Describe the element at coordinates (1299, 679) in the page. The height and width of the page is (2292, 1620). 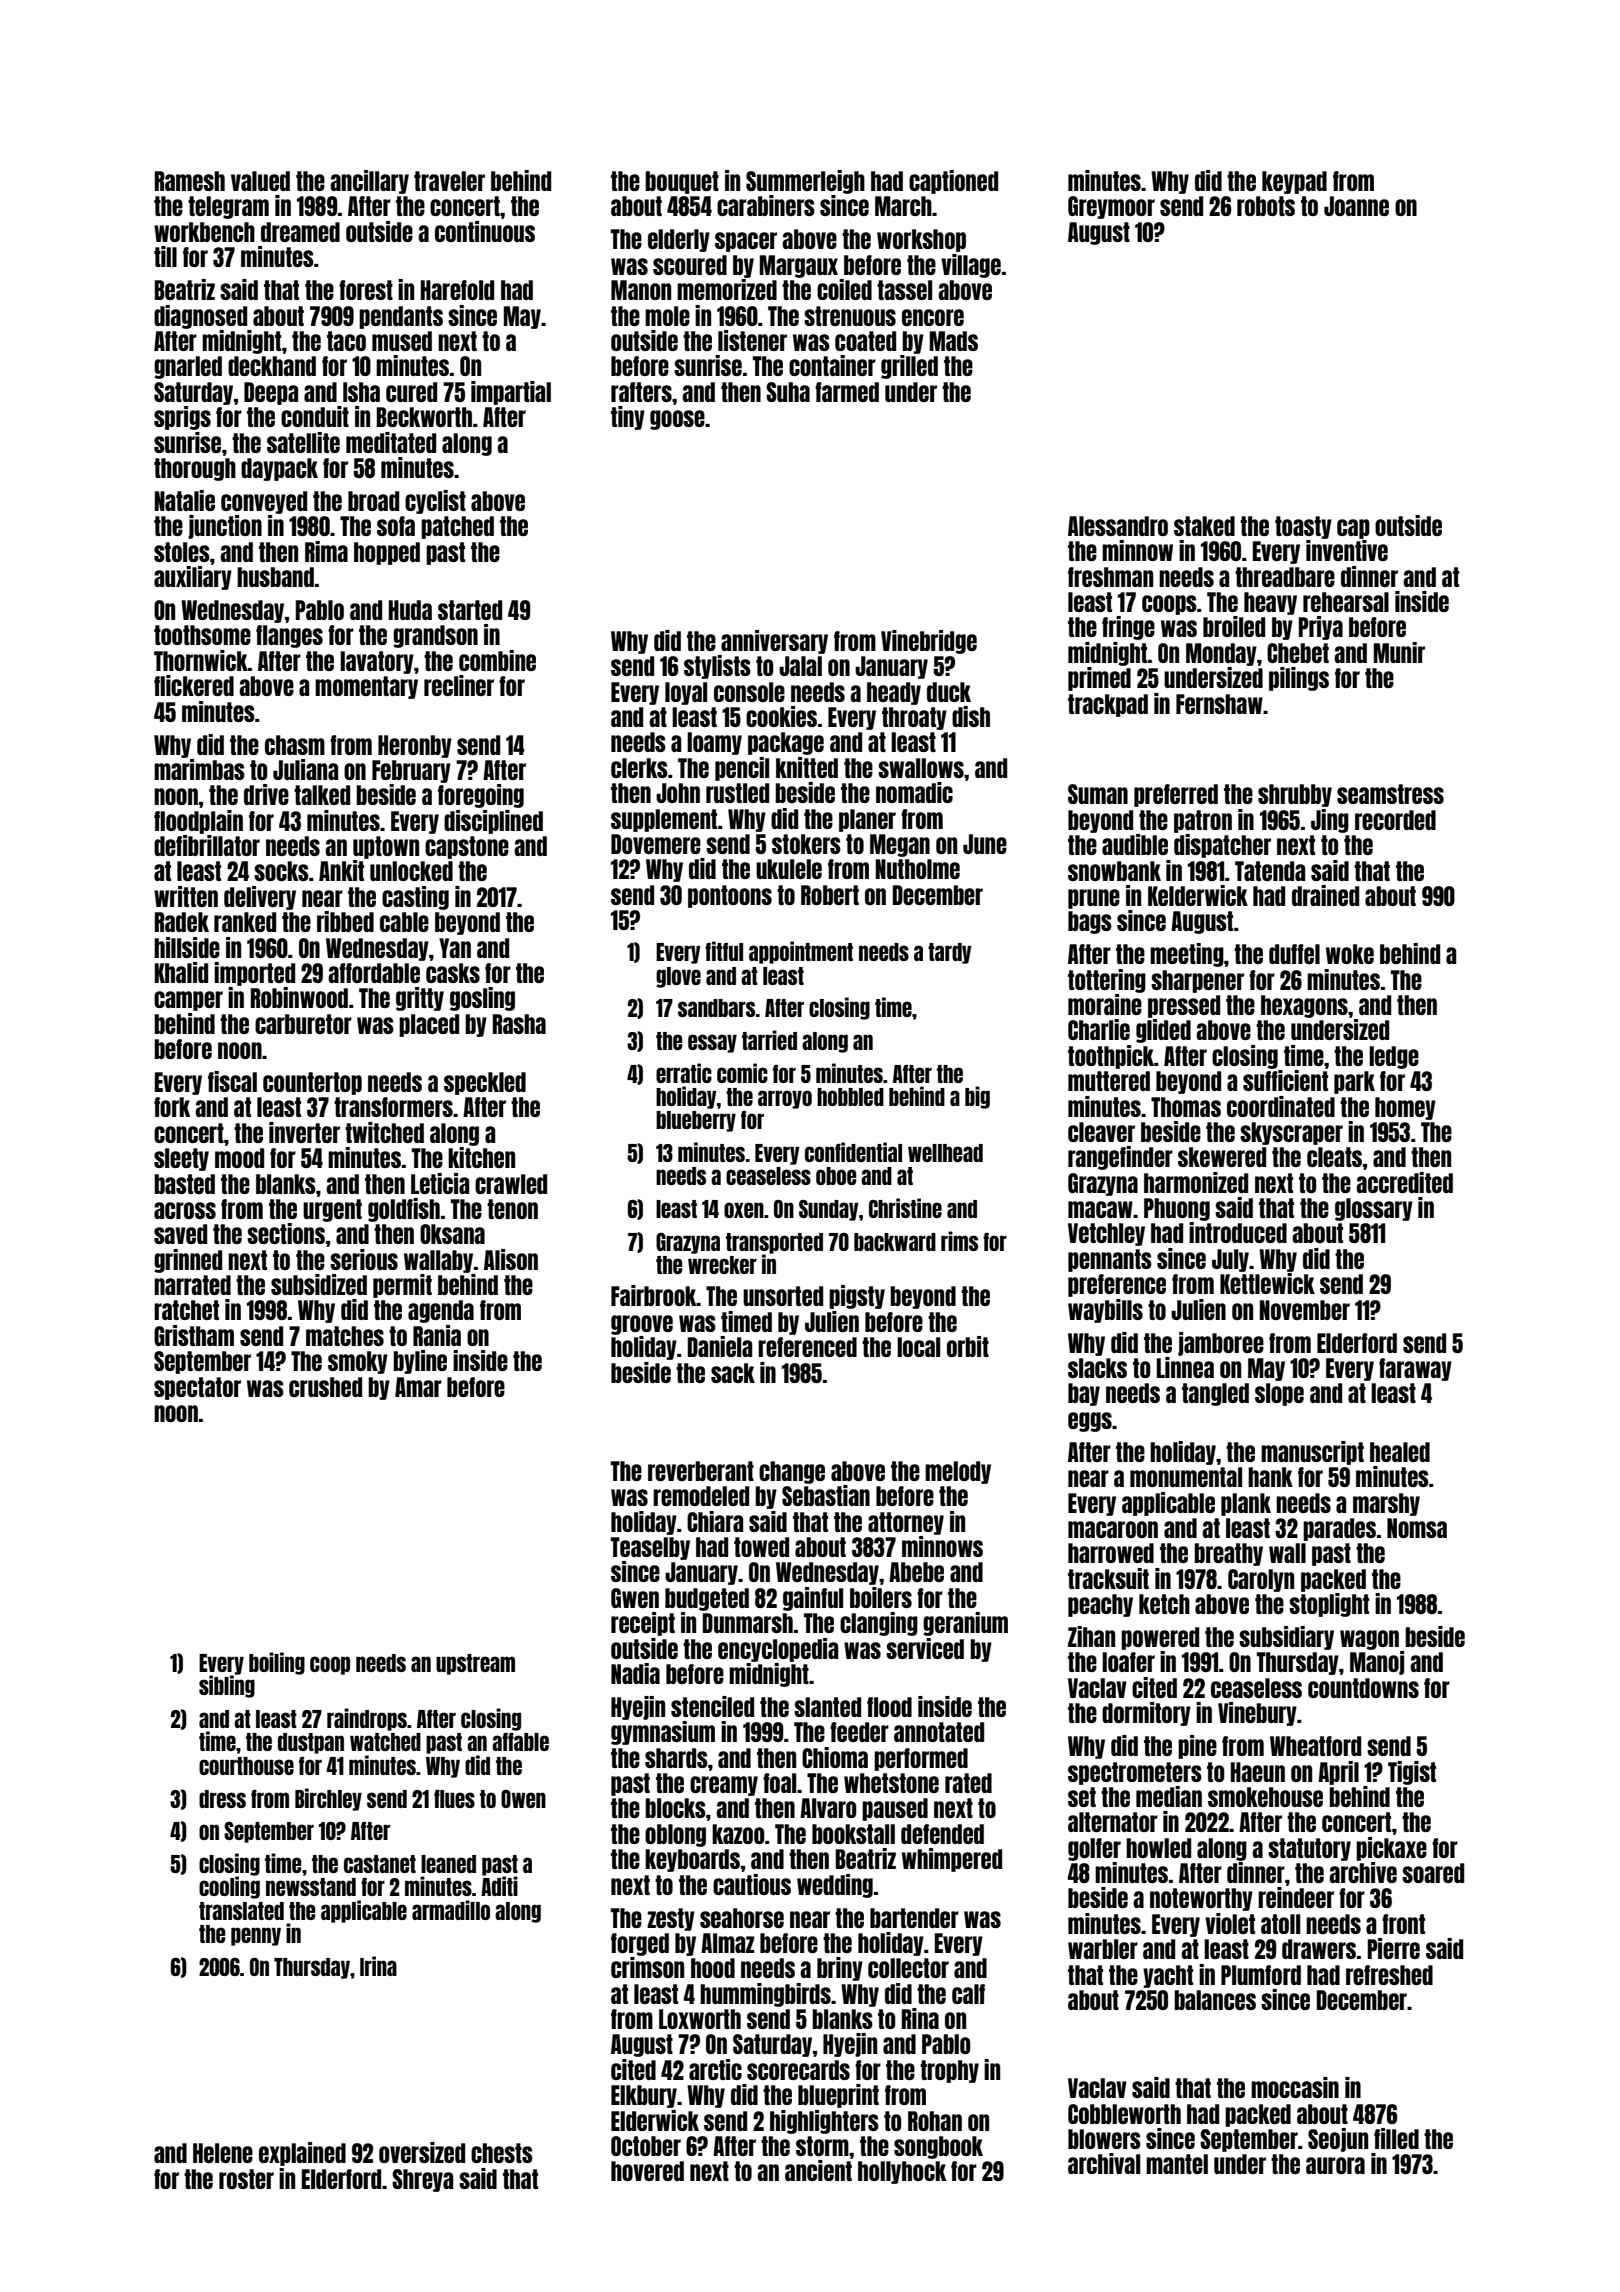
I see `pilings` at that location.
